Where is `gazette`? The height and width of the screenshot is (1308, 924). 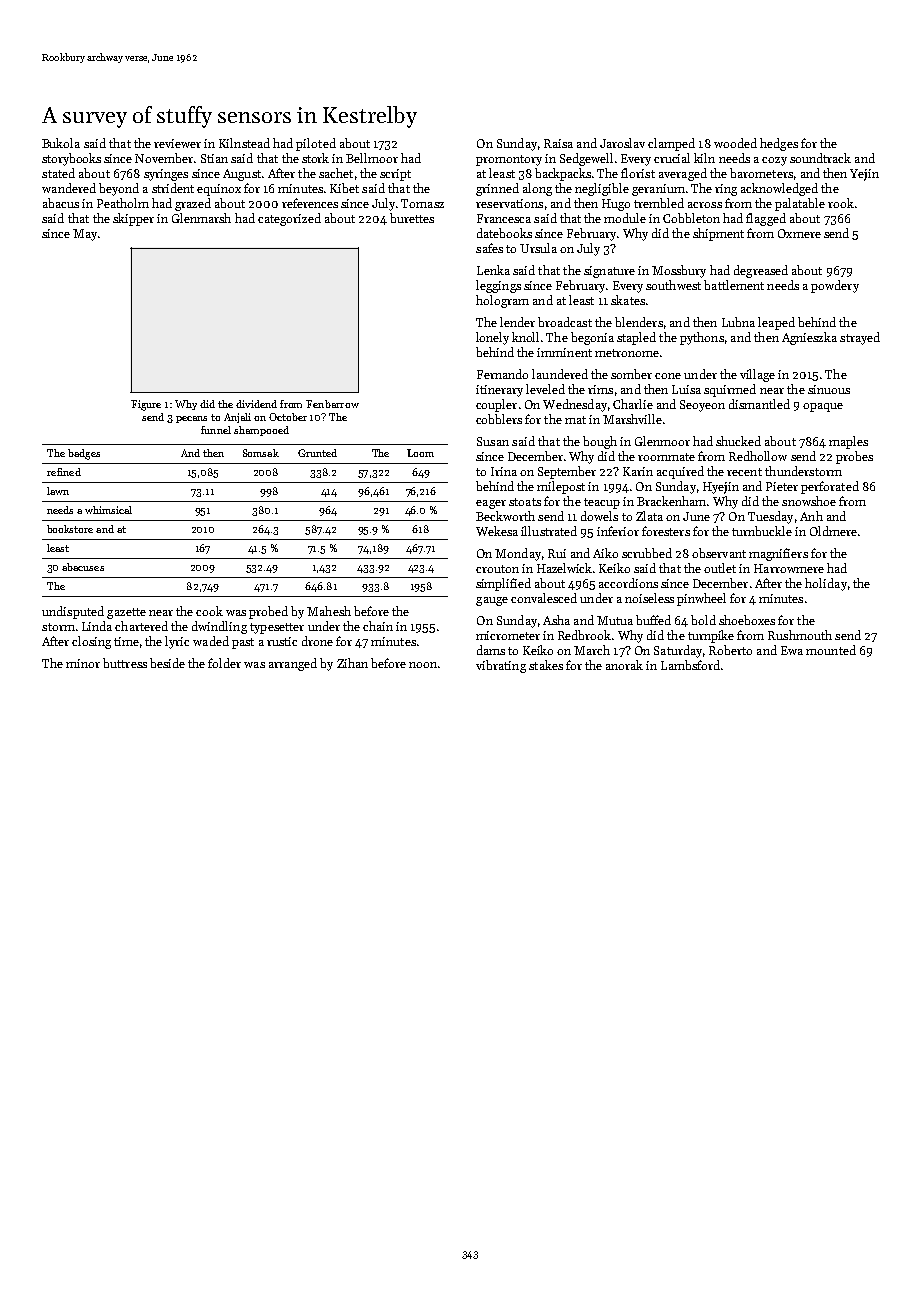
gazette is located at coordinates (126, 613).
